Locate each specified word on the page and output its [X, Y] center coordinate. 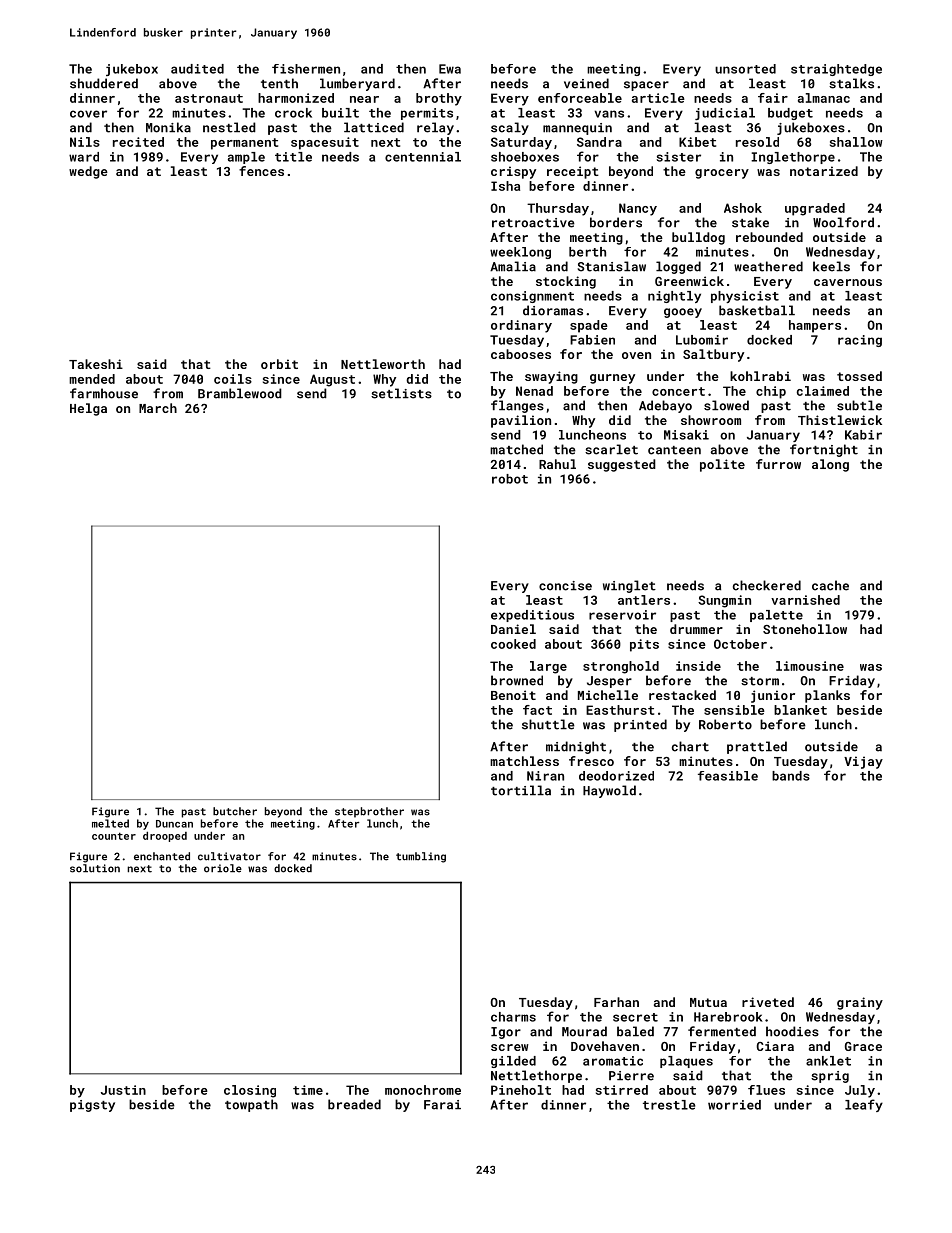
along [830, 465]
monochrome [423, 1090]
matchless [524, 761]
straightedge [836, 70]
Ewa [450, 69]
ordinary [521, 326]
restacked [682, 695]
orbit [279, 364]
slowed [726, 405]
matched [516, 449]
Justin [123, 1090]
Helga [88, 409]
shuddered [104, 83]
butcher [235, 811]
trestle [669, 1105]
